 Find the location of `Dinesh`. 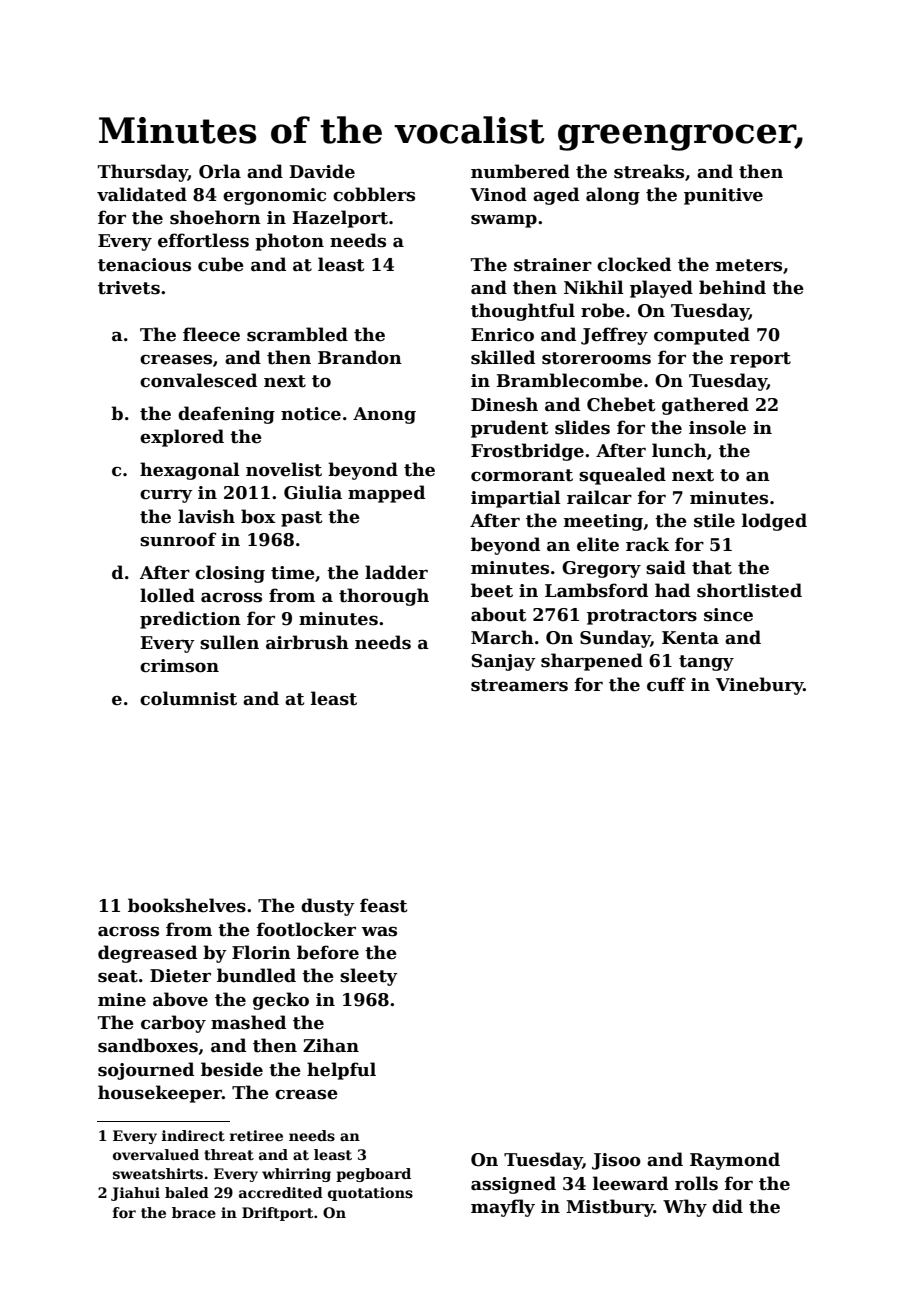

Dinesh is located at coordinates (504, 404).
